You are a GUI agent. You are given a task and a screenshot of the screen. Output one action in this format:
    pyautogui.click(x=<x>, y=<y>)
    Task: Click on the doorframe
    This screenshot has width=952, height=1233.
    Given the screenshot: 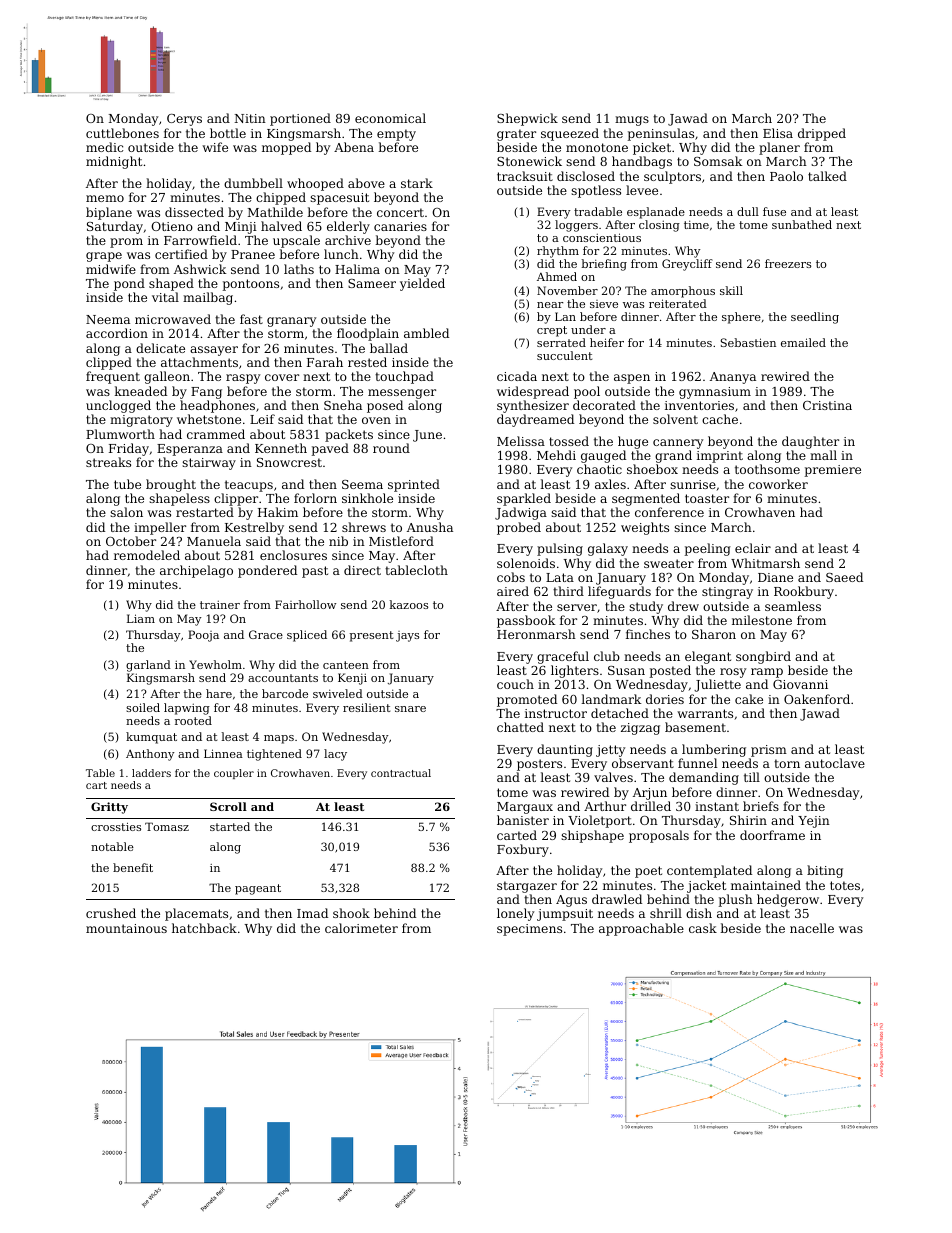 What is the action you would take?
    pyautogui.click(x=772, y=835)
